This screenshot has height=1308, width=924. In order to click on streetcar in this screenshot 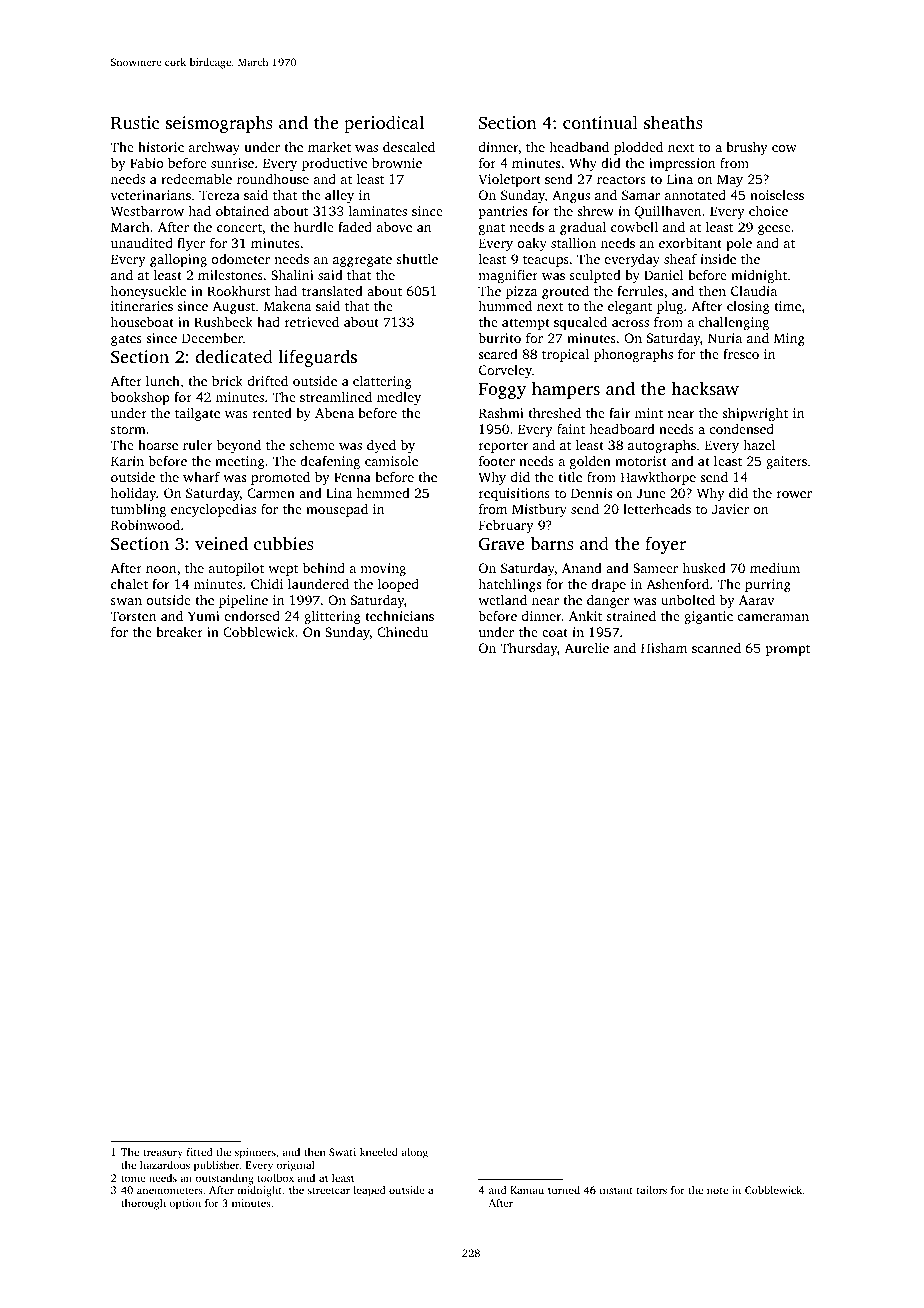, I will do `click(329, 1190)`.
